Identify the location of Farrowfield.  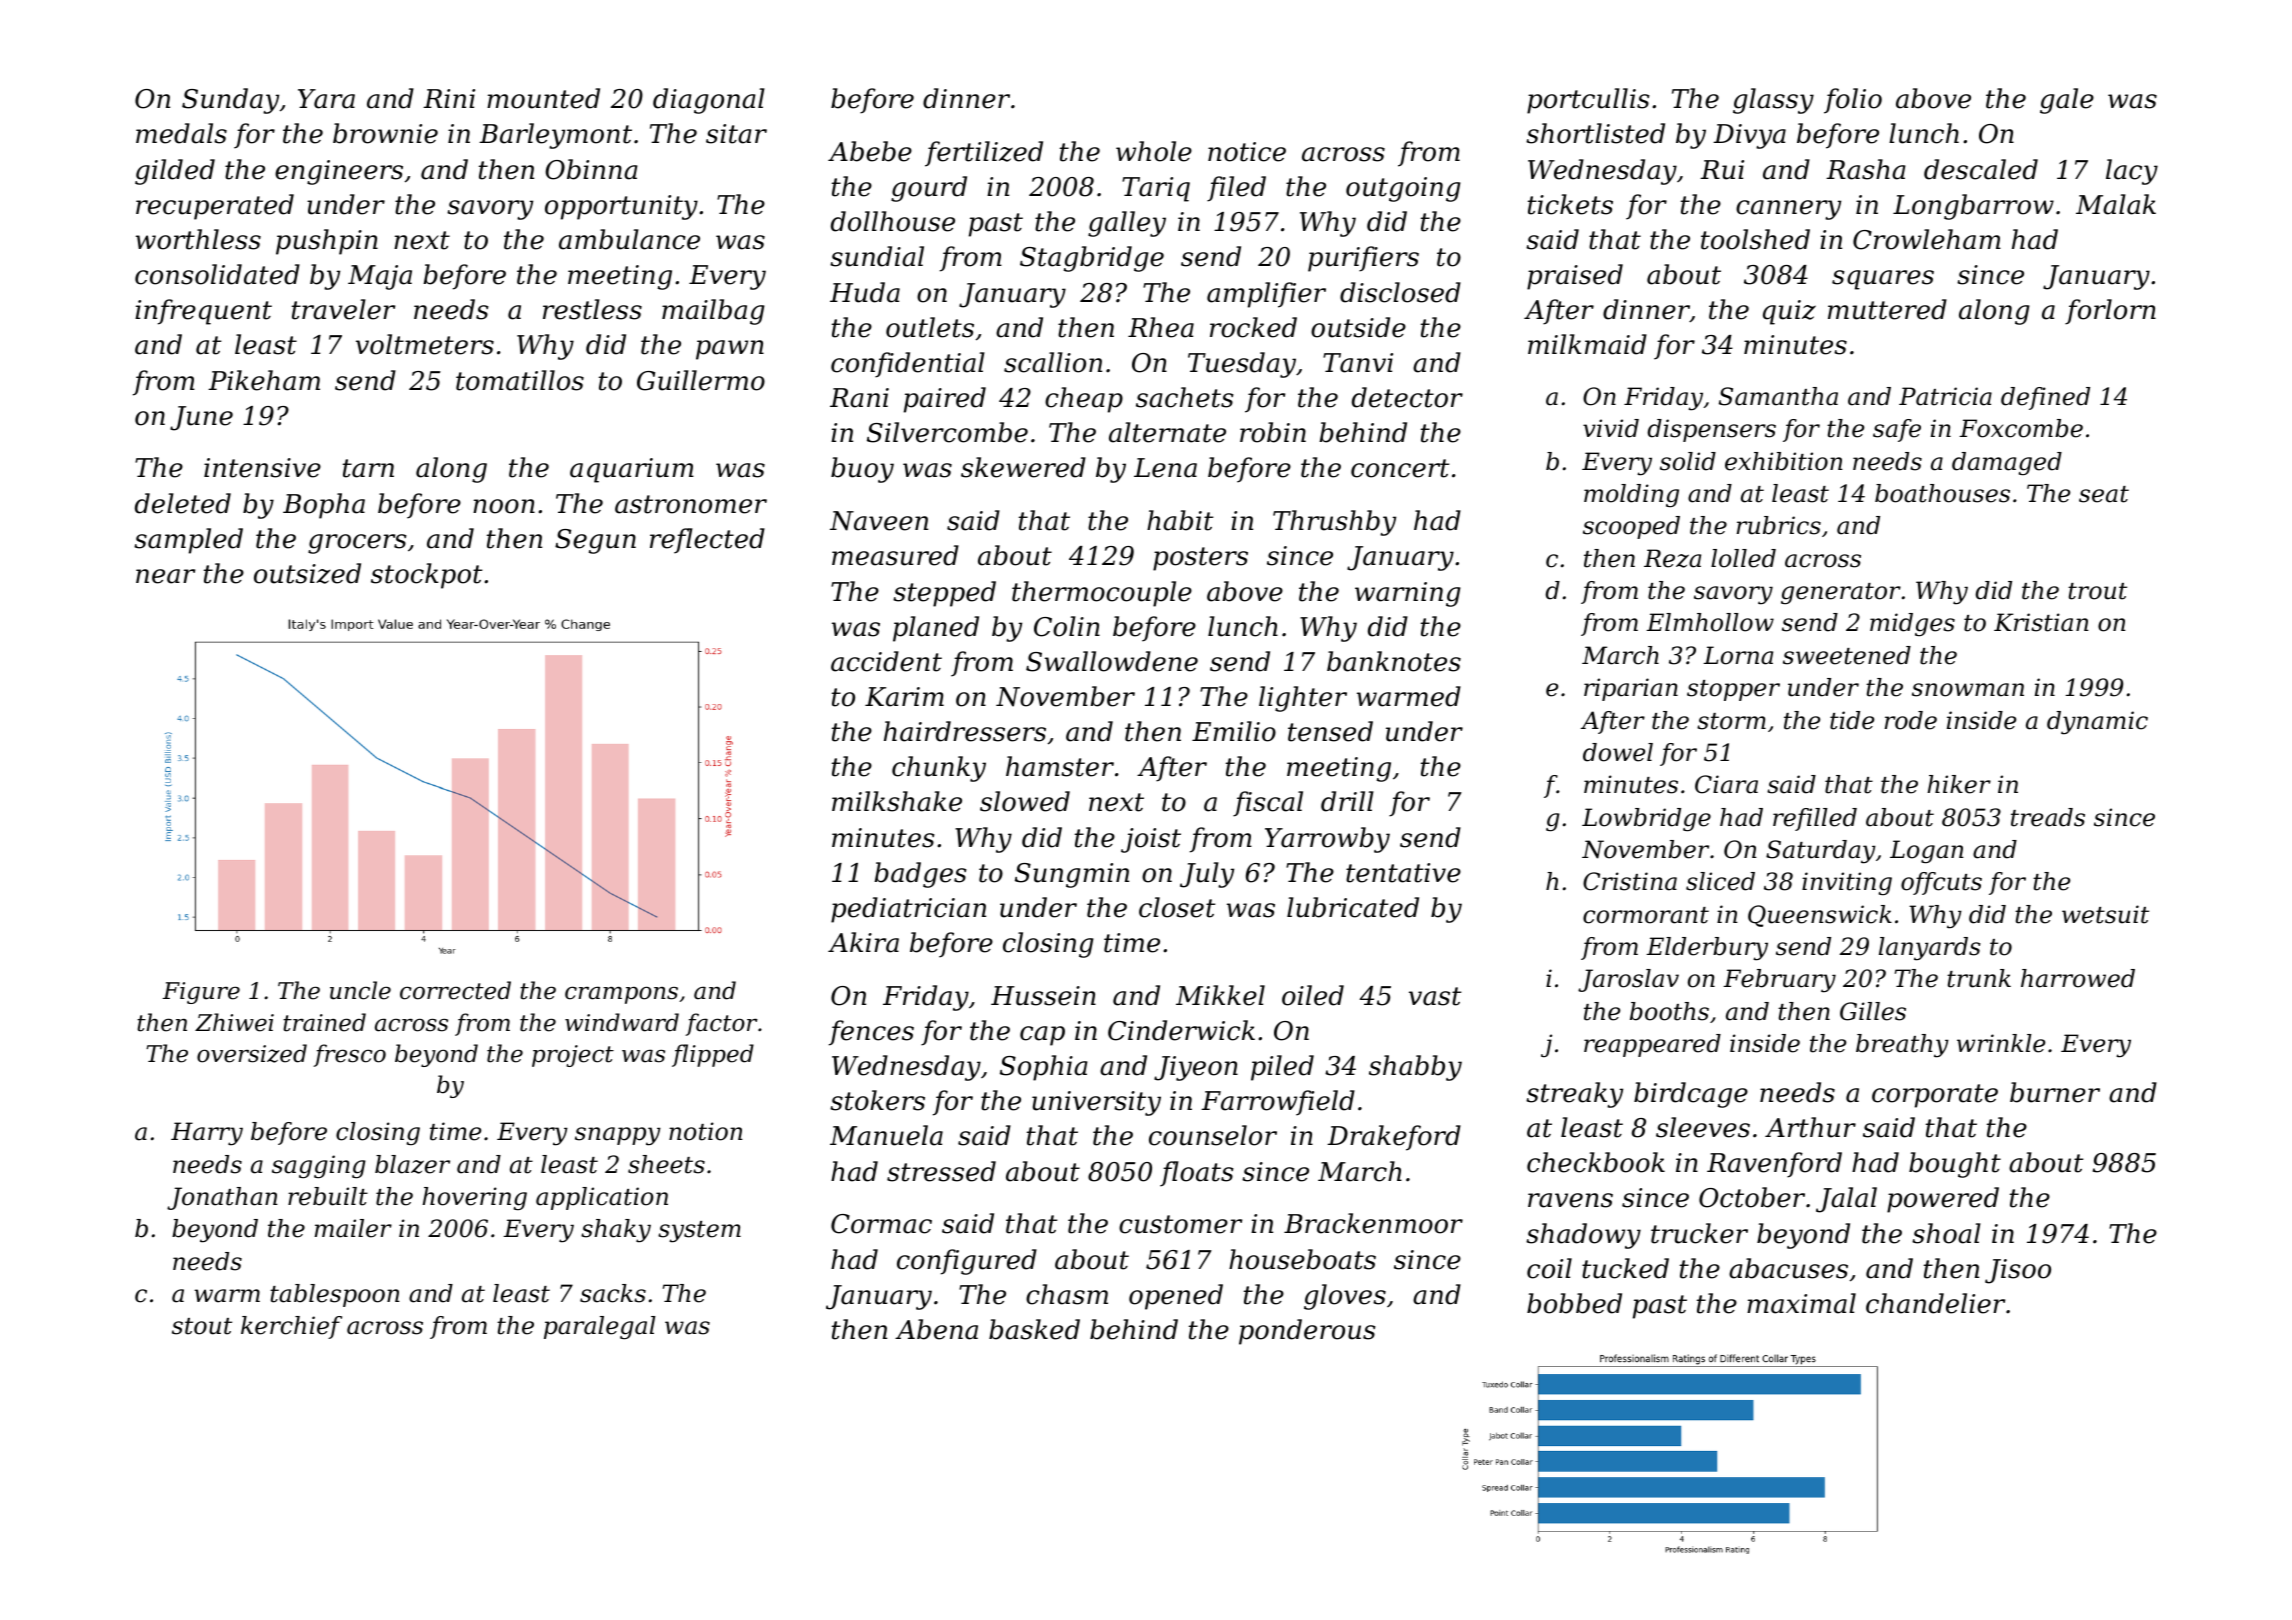
(1278, 1103).
